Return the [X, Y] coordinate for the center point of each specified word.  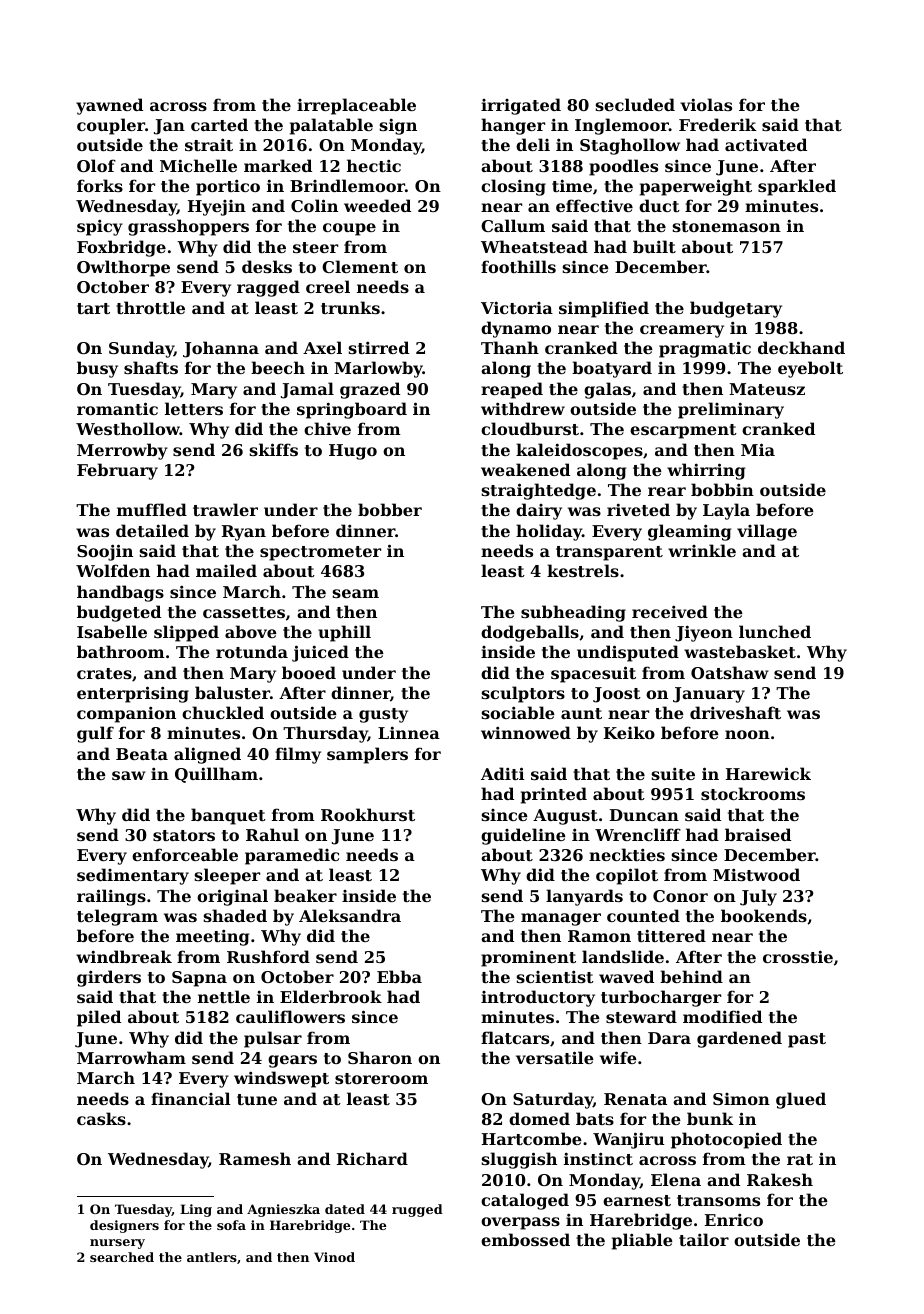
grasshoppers [188, 227]
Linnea [409, 732]
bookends [764, 915]
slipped [186, 633]
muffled [152, 509]
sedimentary [133, 876]
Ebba [399, 976]
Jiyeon [704, 633]
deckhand [801, 347]
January [709, 695]
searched [122, 1257]
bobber [390, 509]
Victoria [517, 307]
